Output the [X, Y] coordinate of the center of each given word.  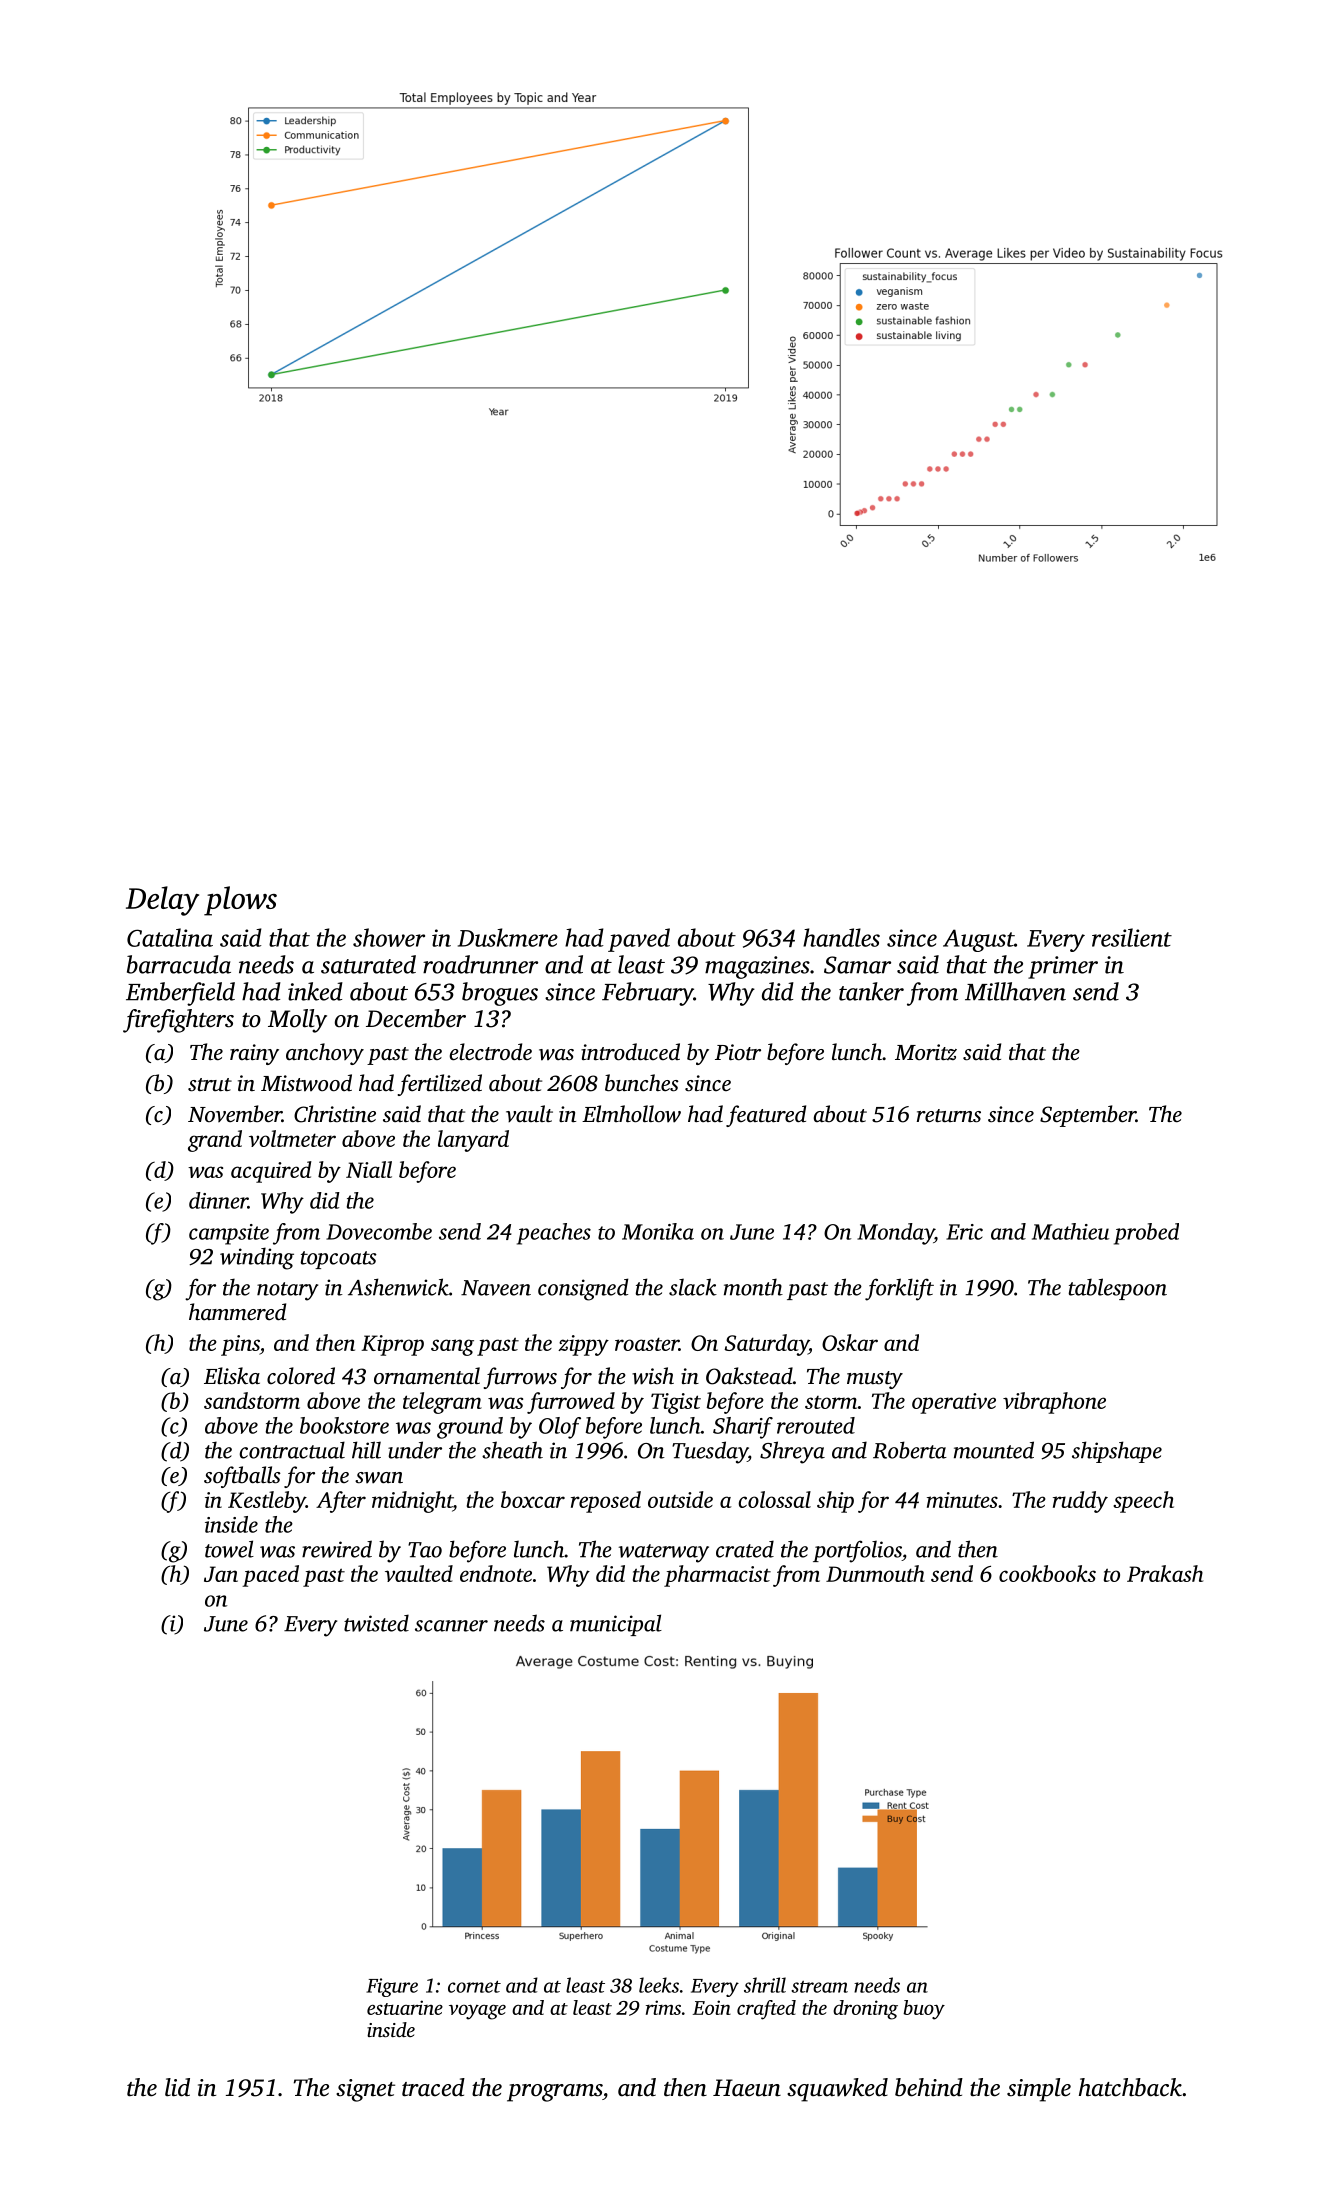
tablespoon [1118, 1289]
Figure [392, 1987]
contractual [292, 1450]
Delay [162, 901]
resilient [1132, 937]
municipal [616, 1625]
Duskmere [508, 937]
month [753, 1287]
